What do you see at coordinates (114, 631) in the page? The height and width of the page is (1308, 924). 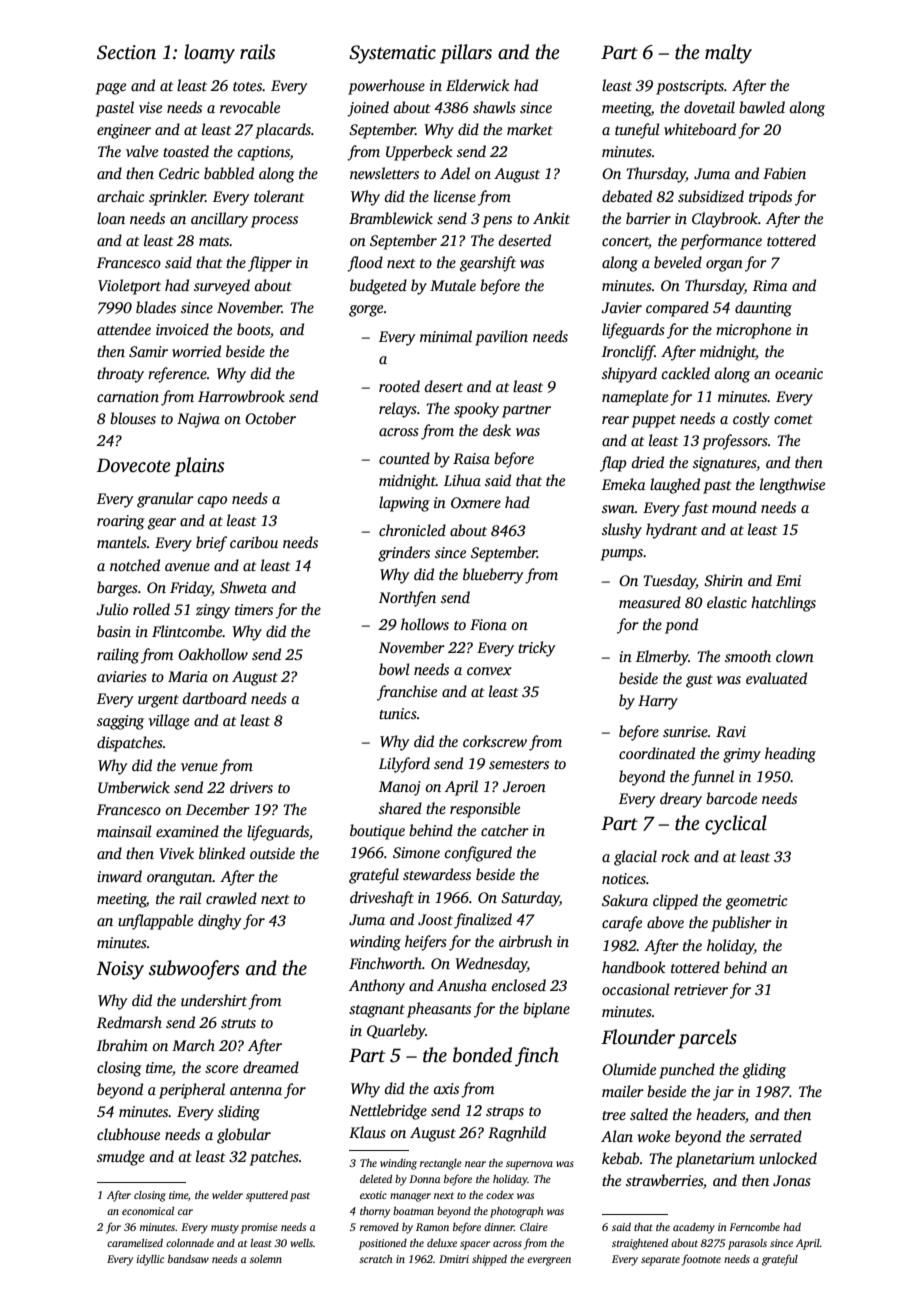 I see `basin` at bounding box center [114, 631].
